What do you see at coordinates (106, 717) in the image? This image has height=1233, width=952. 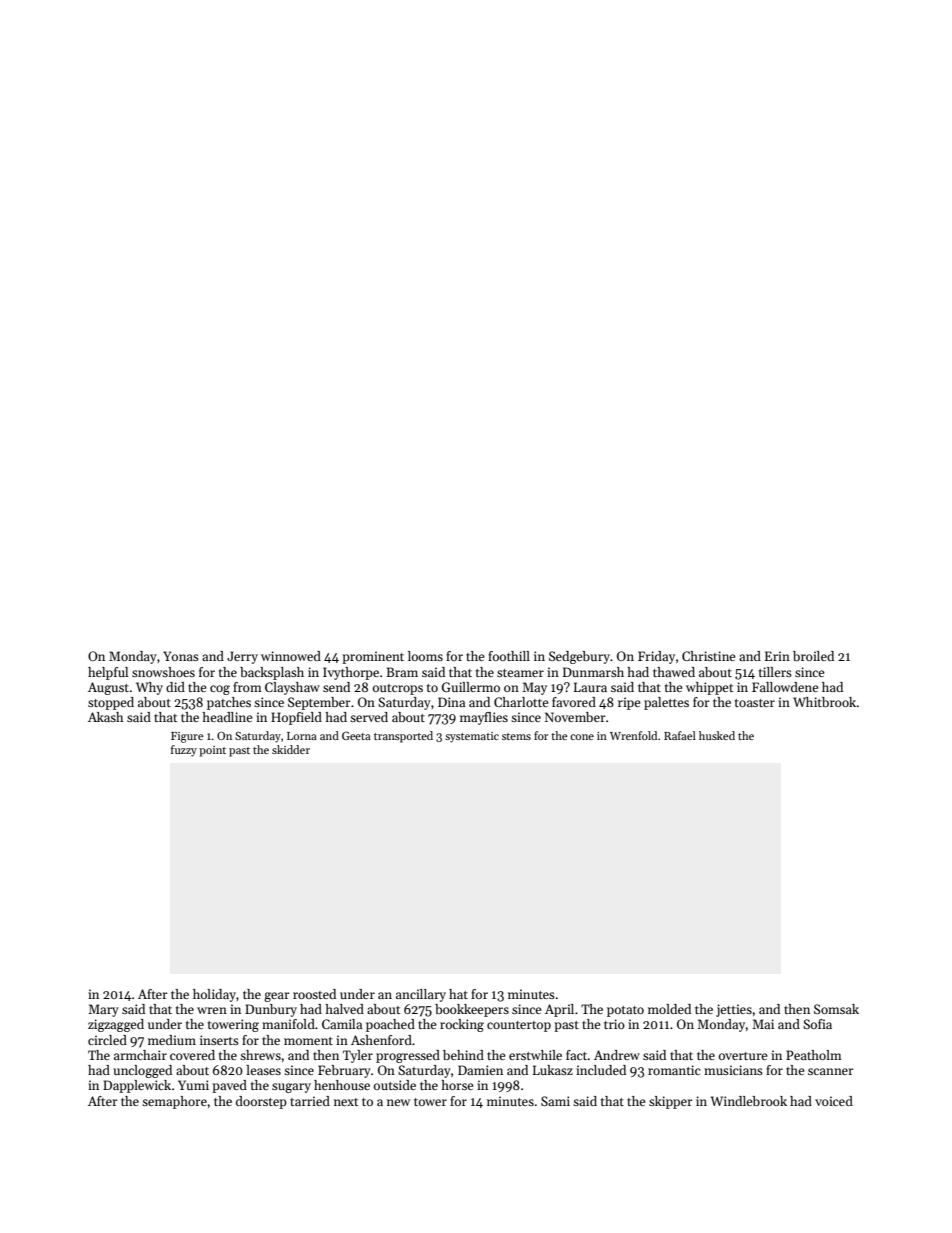 I see `Akash` at bounding box center [106, 717].
